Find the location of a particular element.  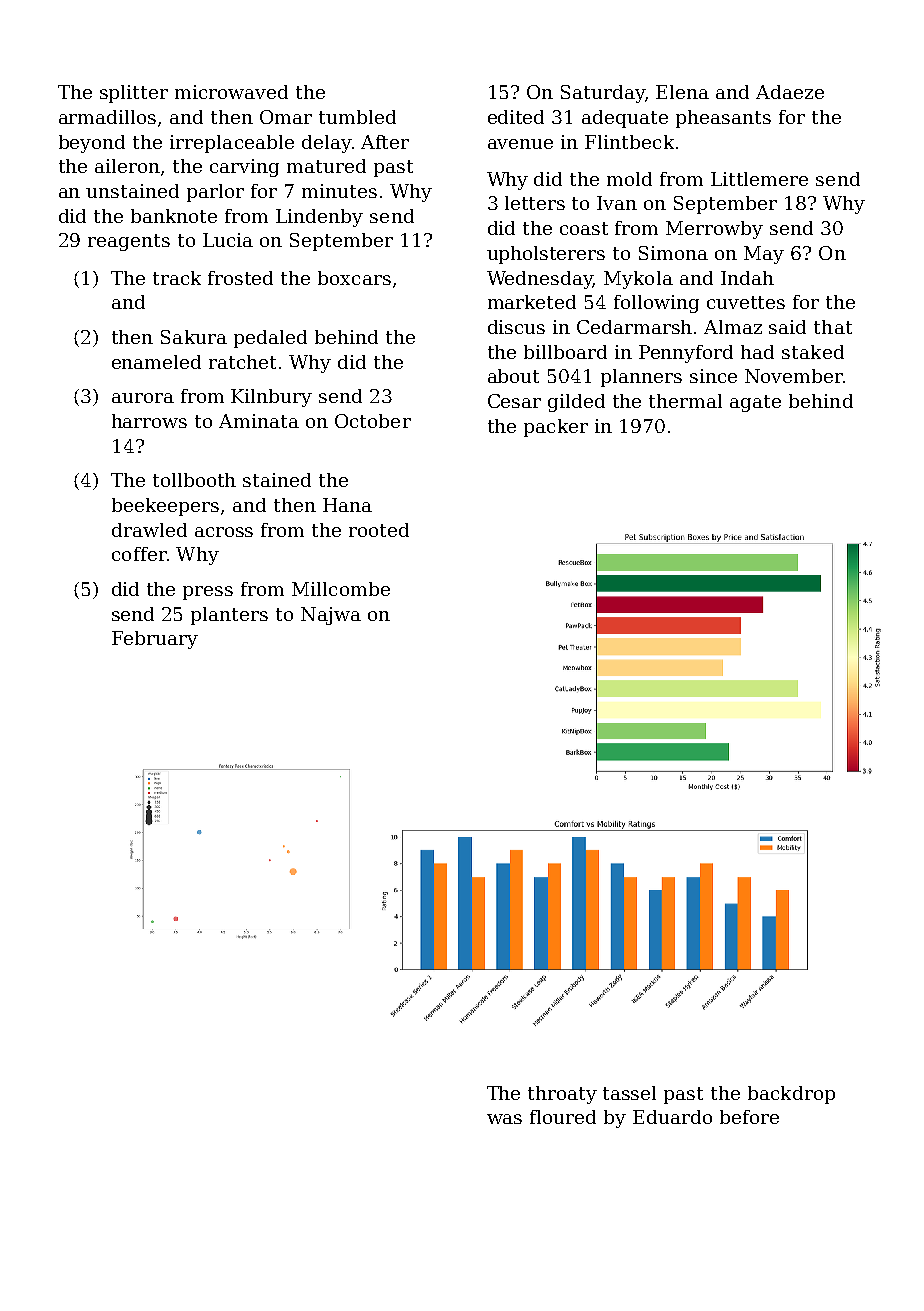

frosted is located at coordinates (240, 278).
